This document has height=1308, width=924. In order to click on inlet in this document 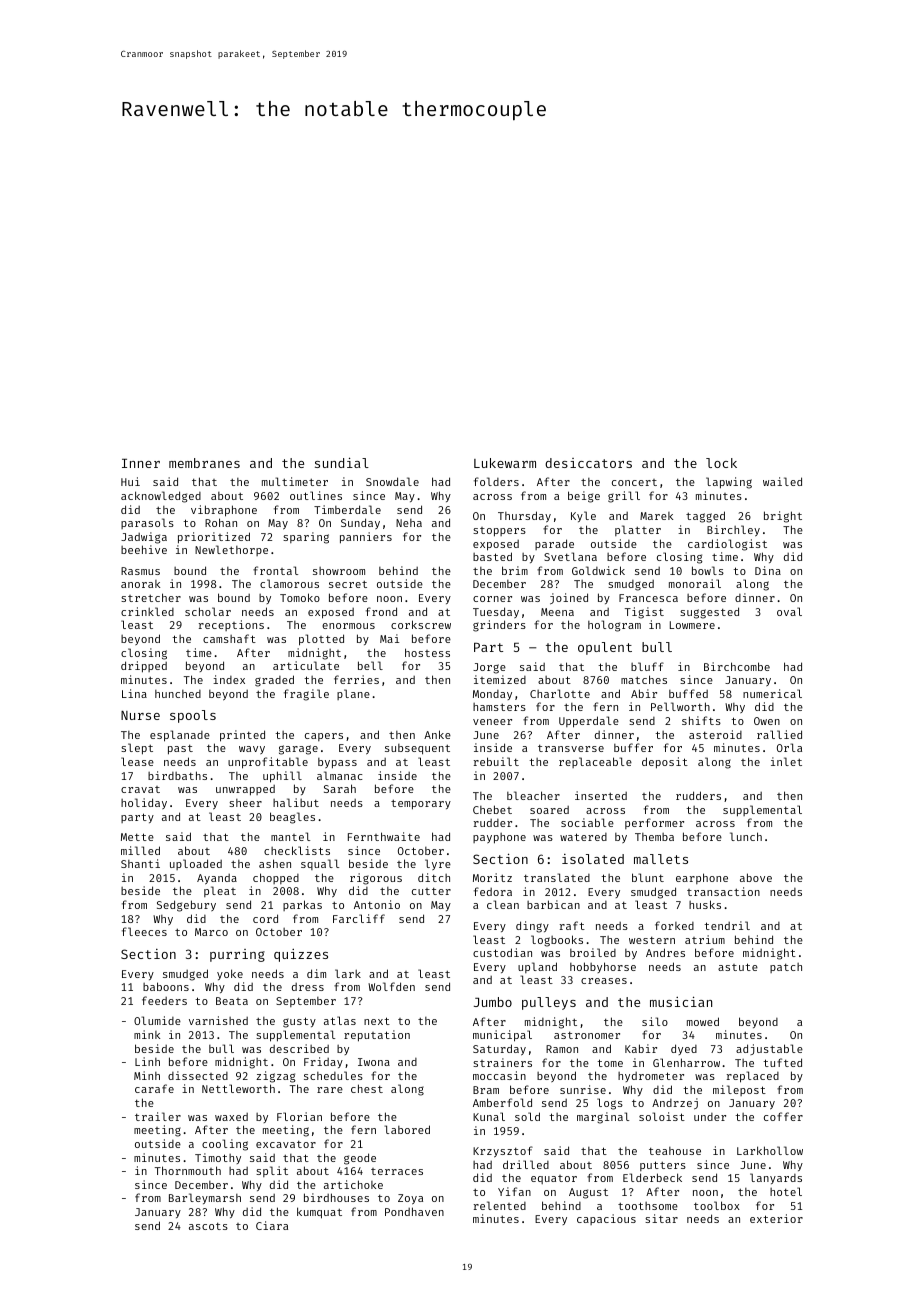, I will do `click(786, 761)`.
